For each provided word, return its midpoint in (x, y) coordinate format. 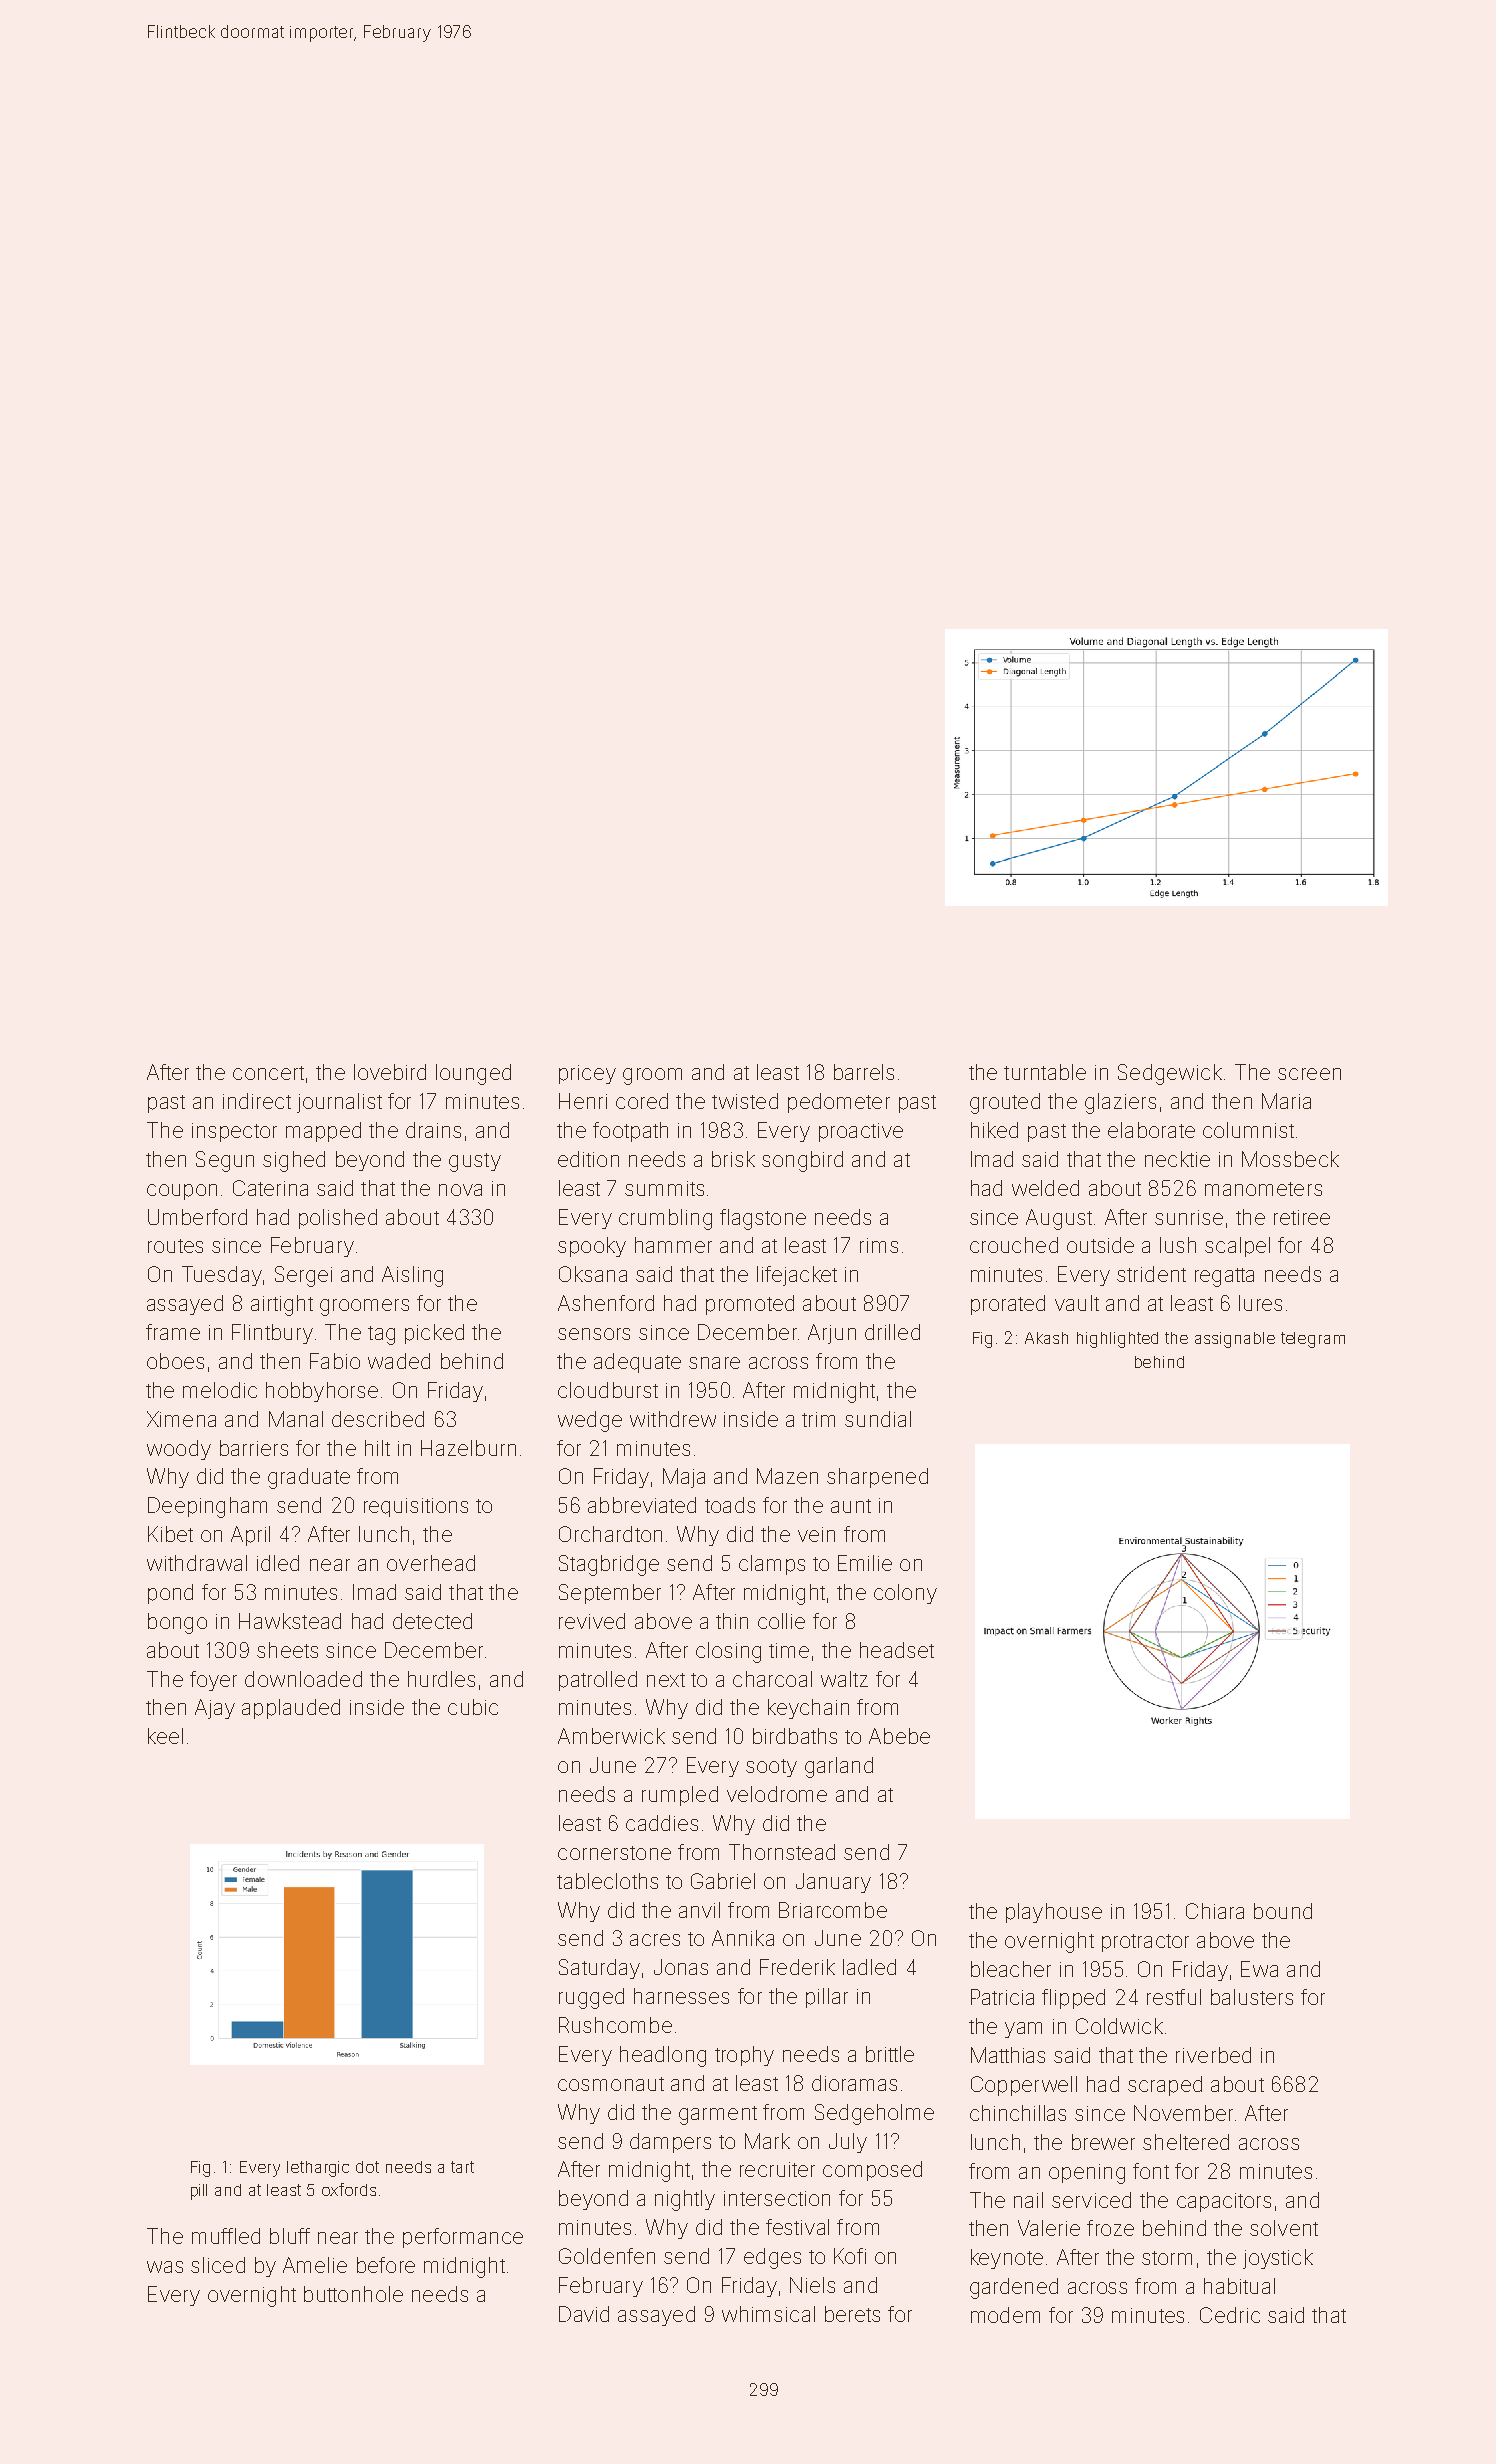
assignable (1235, 1340)
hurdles (441, 1679)
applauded (291, 1709)
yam (1023, 2030)
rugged (591, 1998)
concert (268, 1073)
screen (1309, 1074)
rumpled (680, 1796)
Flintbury (272, 1334)
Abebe (899, 1736)
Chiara (1215, 1911)
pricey (587, 1074)
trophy (744, 2056)
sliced (218, 2265)
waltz (844, 1679)
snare (714, 1363)
